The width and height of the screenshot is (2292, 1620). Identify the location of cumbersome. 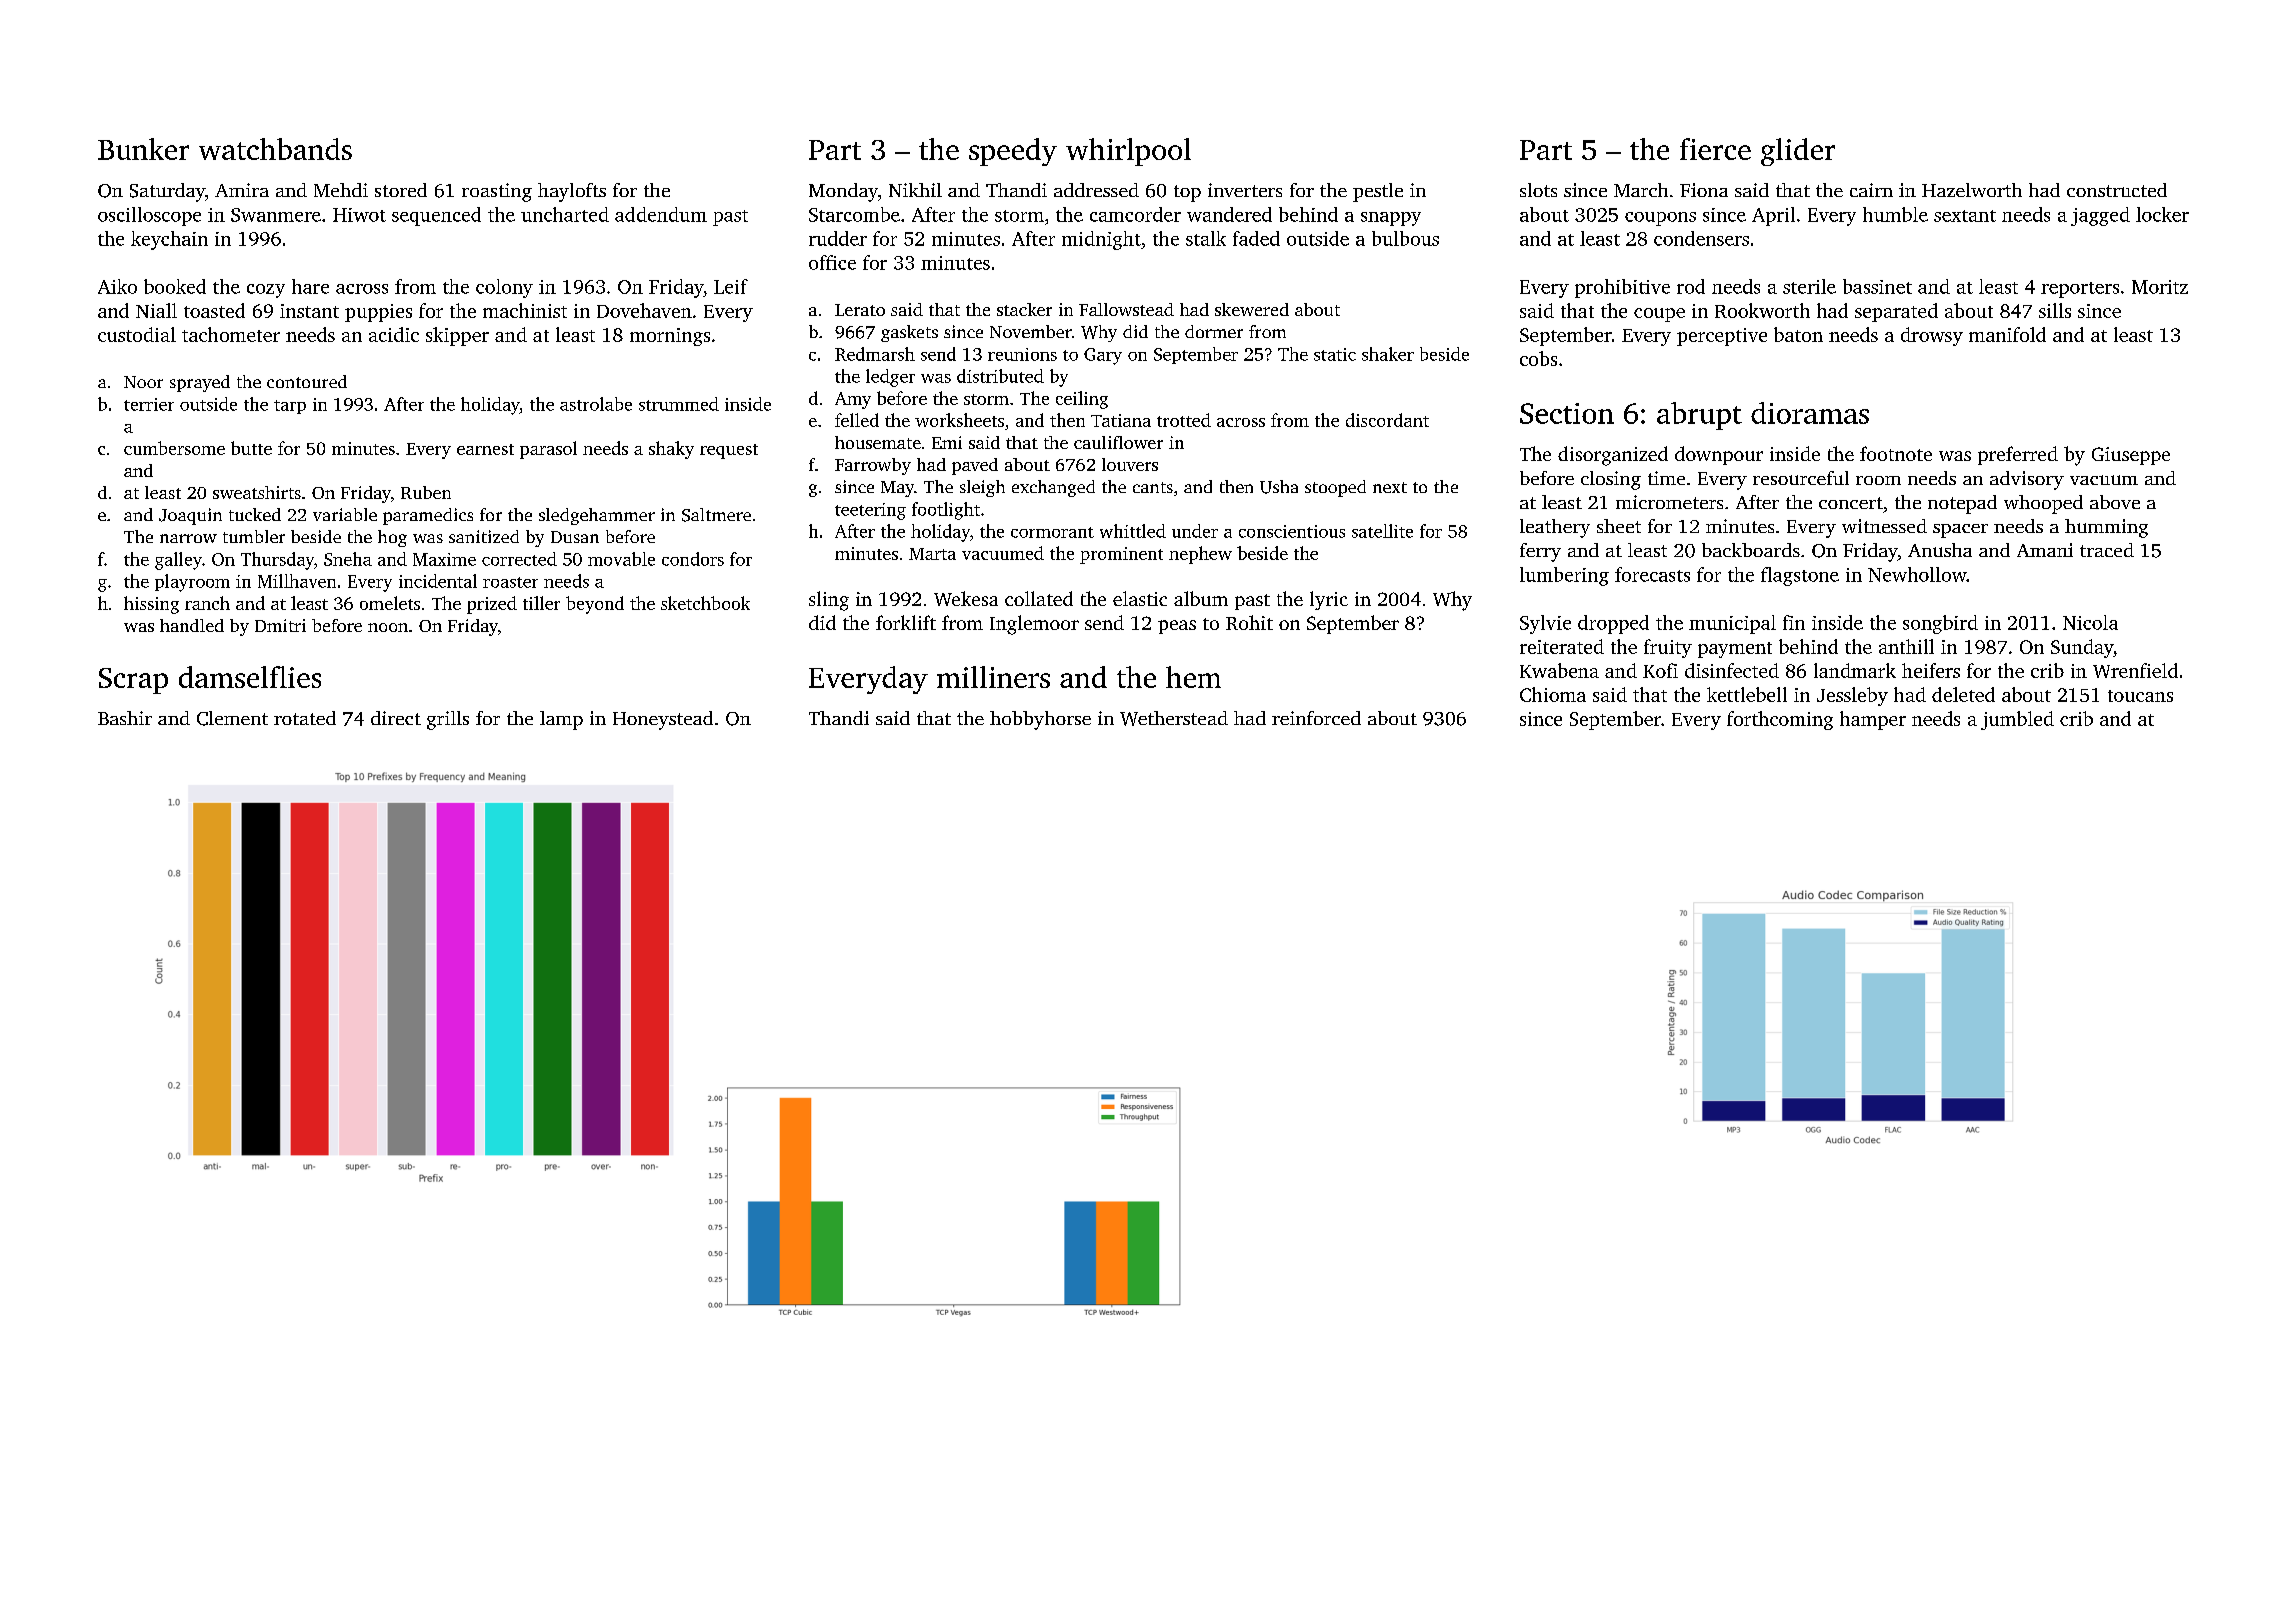
(174, 448).
